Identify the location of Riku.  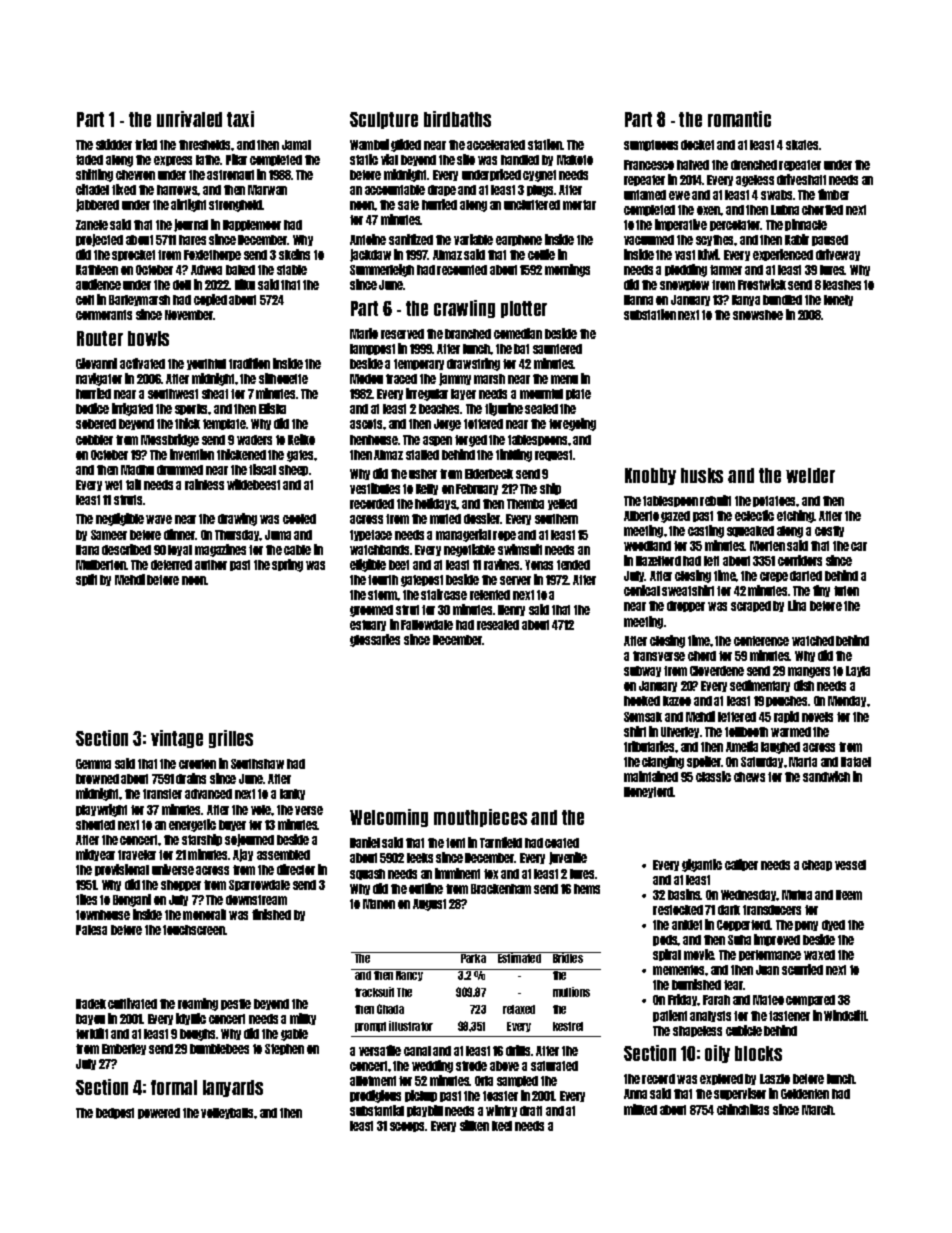
(245, 284).
